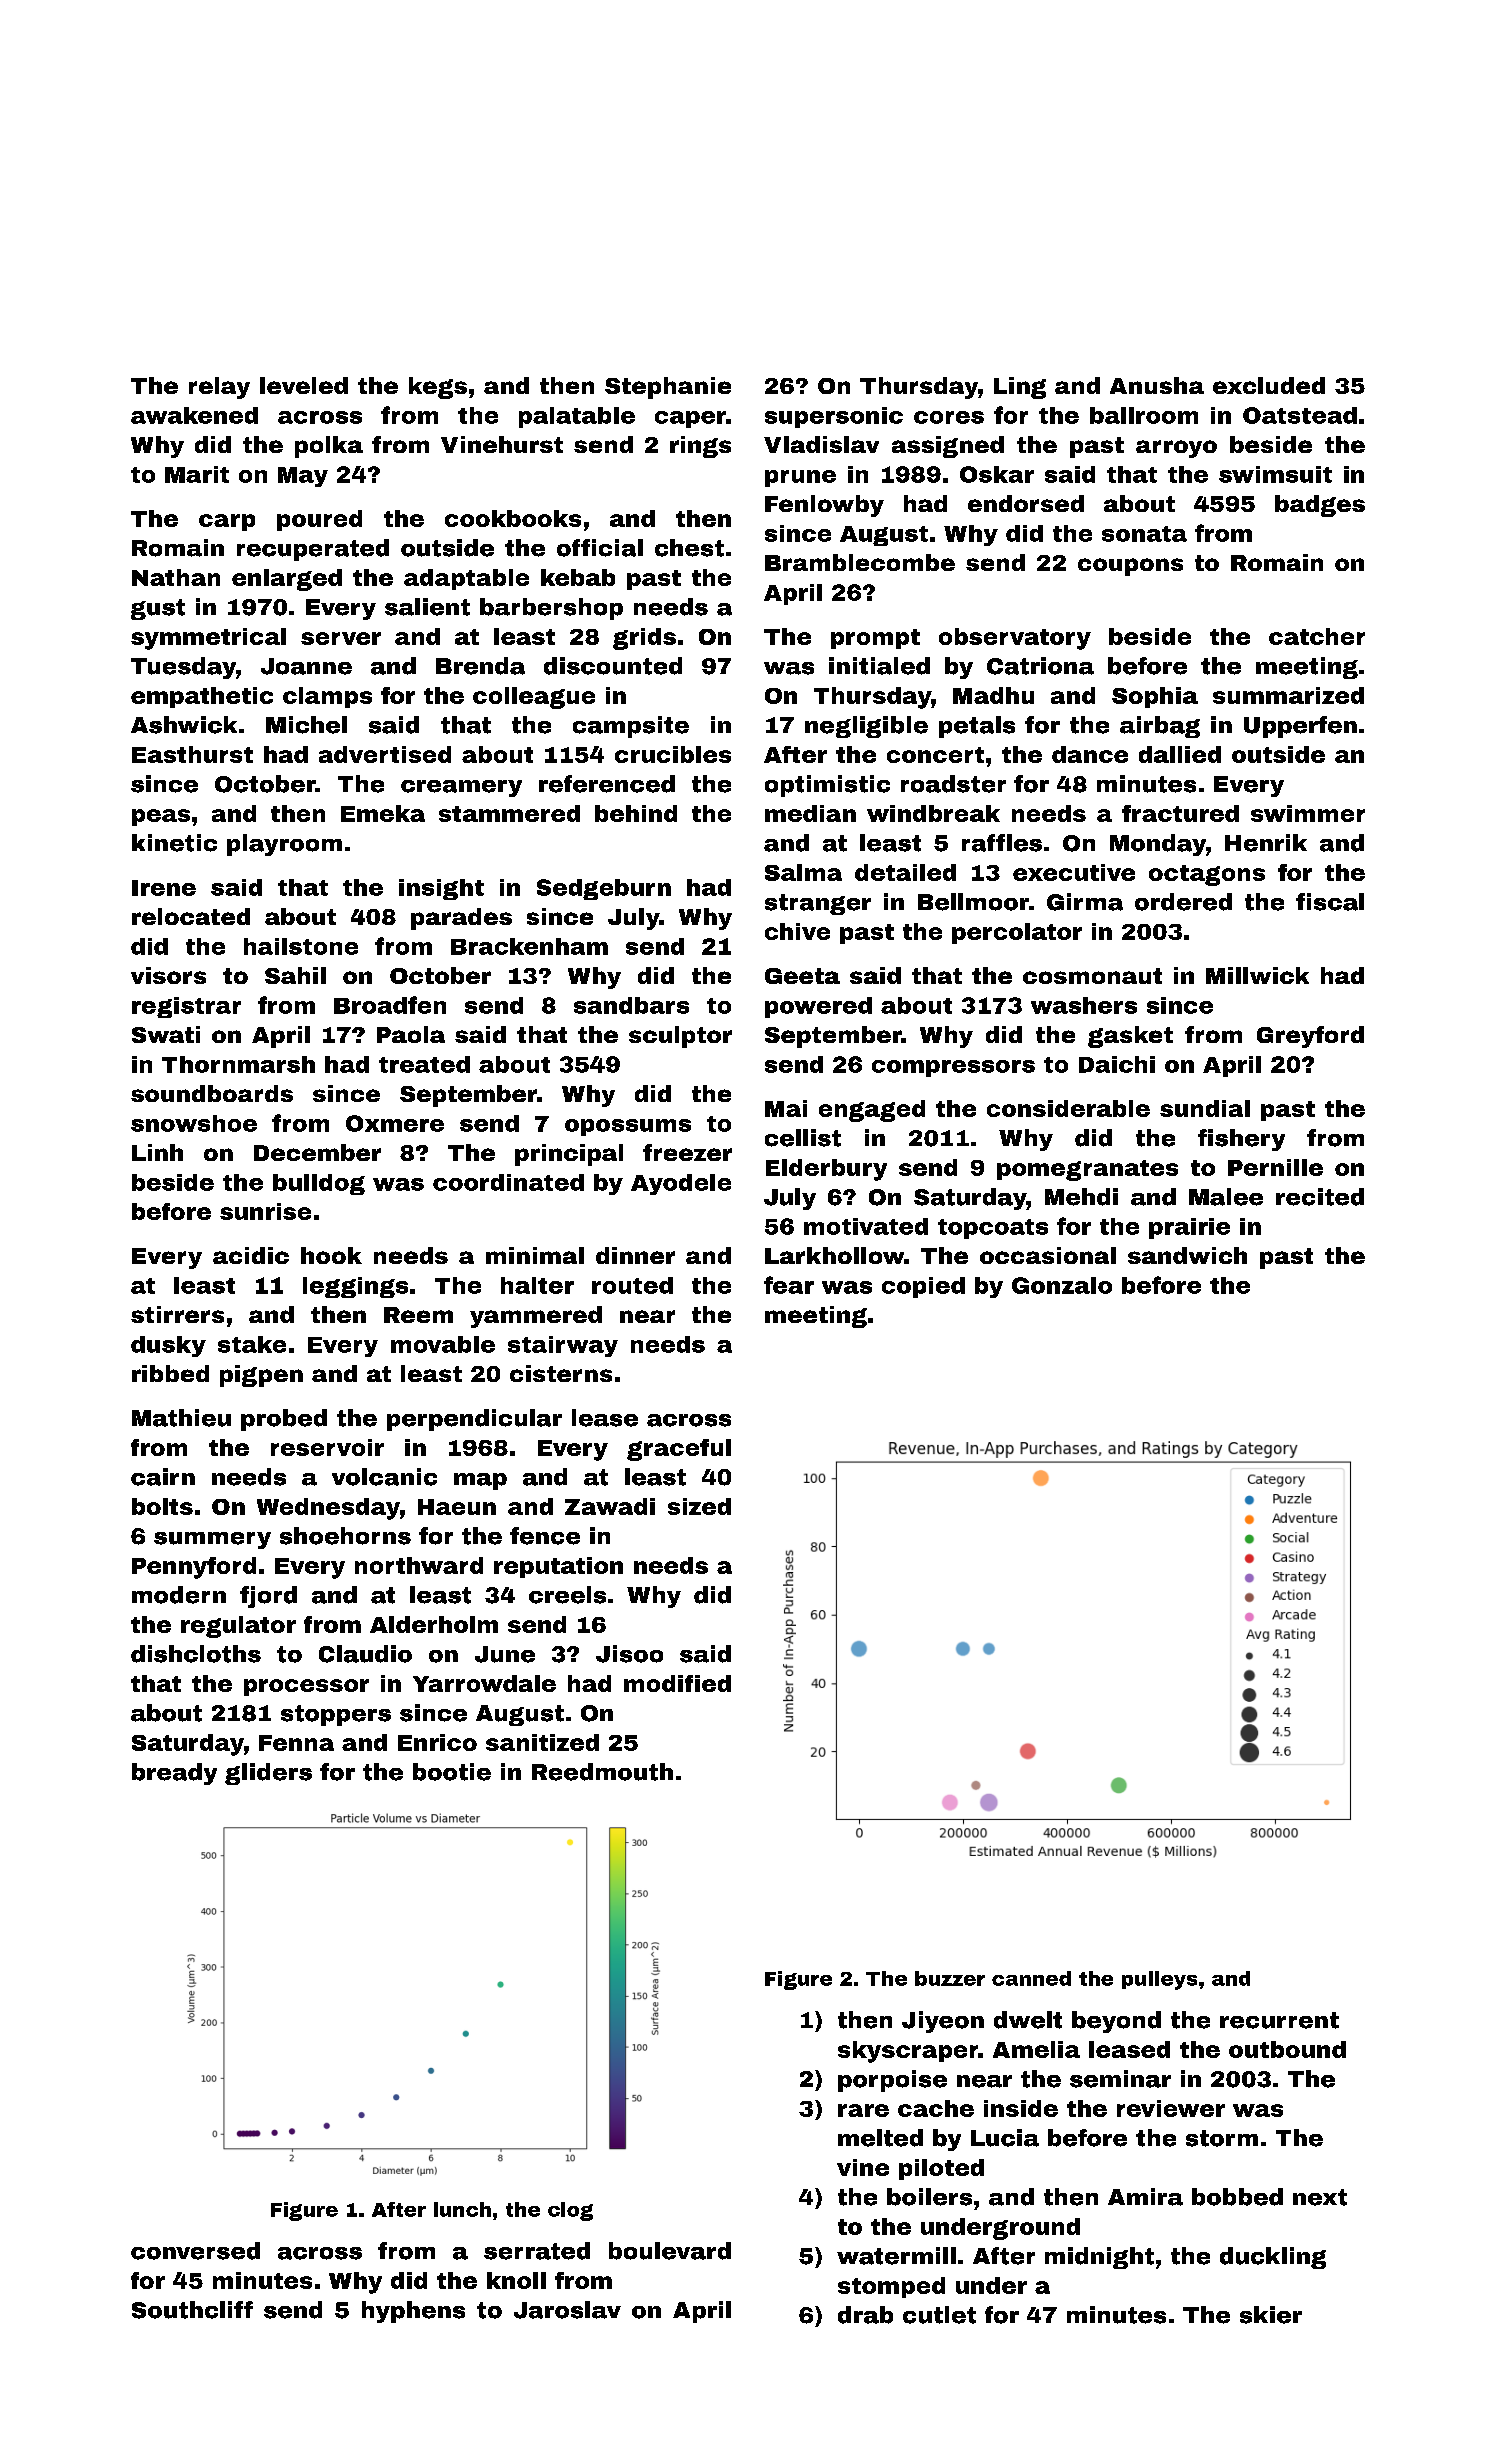 This image has height=2464, width=1496. I want to click on Stephanie, so click(668, 388).
